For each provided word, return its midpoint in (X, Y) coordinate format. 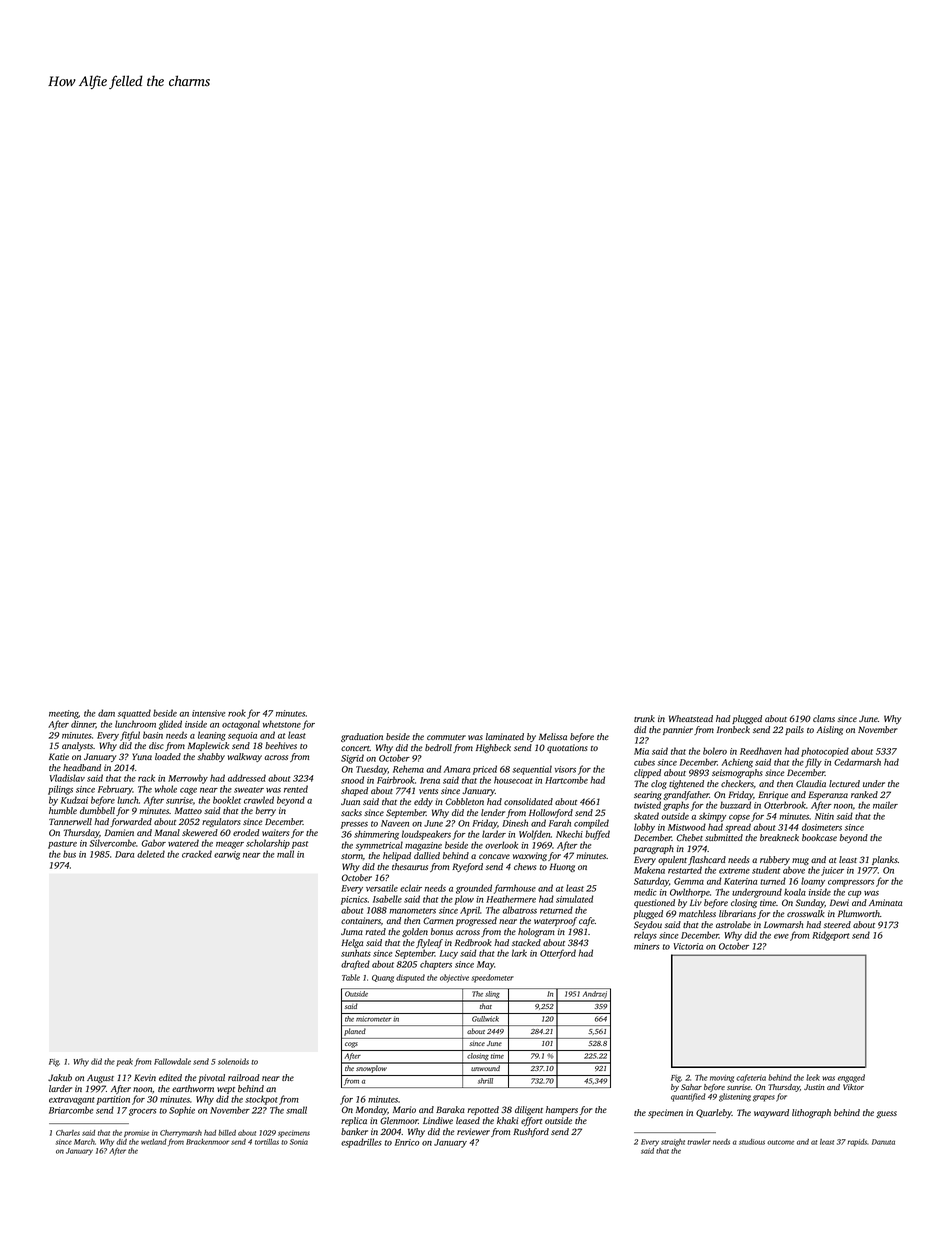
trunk (644, 718)
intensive (208, 713)
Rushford (531, 1132)
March (84, 1142)
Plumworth (859, 913)
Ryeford (467, 867)
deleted (151, 854)
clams (824, 718)
